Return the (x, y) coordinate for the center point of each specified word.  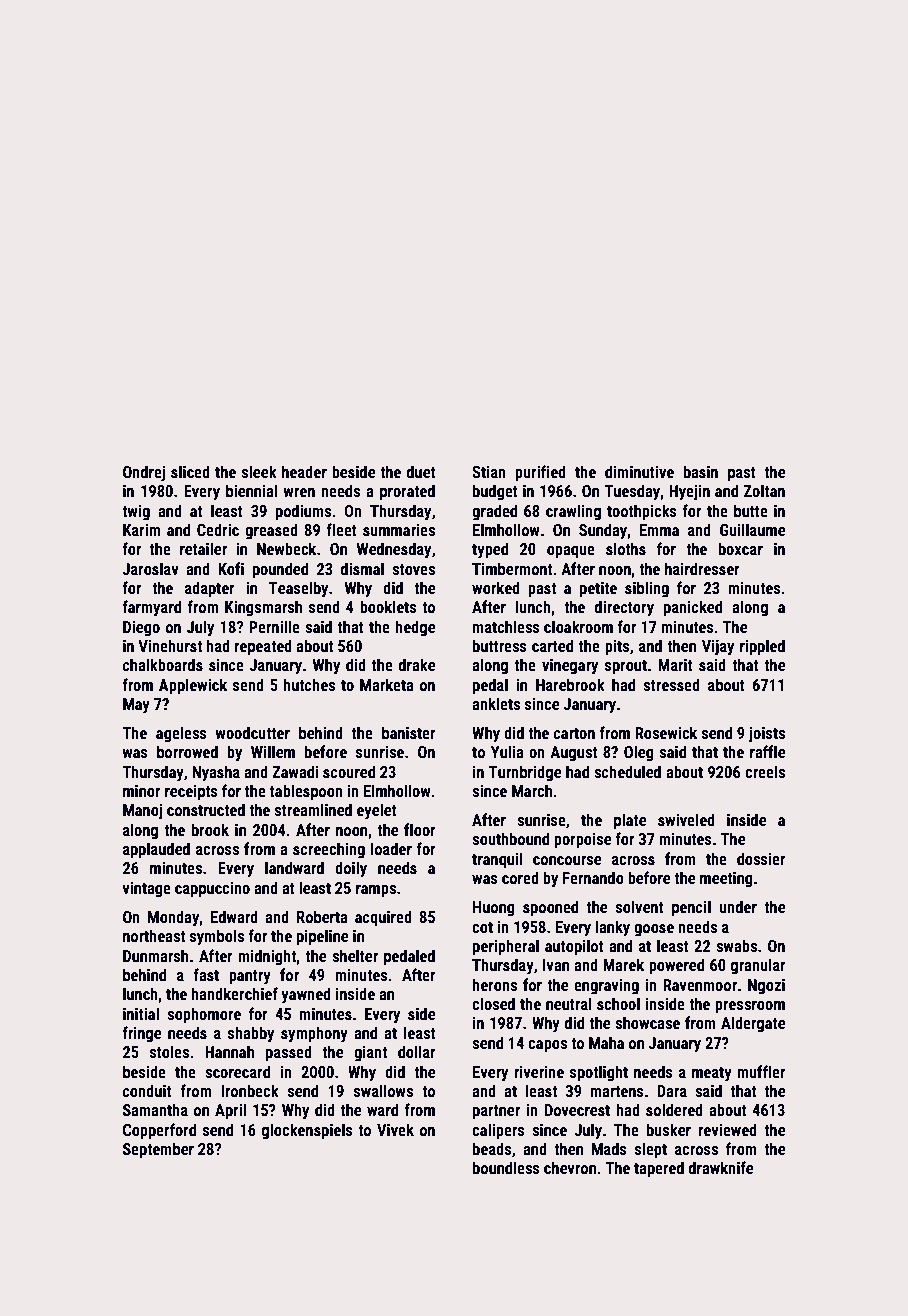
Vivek (395, 1129)
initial (141, 1013)
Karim (141, 530)
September (158, 1150)
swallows (383, 1090)
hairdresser (702, 568)
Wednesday (394, 550)
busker (669, 1129)
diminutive (639, 471)
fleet (341, 529)
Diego (141, 629)
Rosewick (666, 732)
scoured (349, 771)
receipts (191, 793)
